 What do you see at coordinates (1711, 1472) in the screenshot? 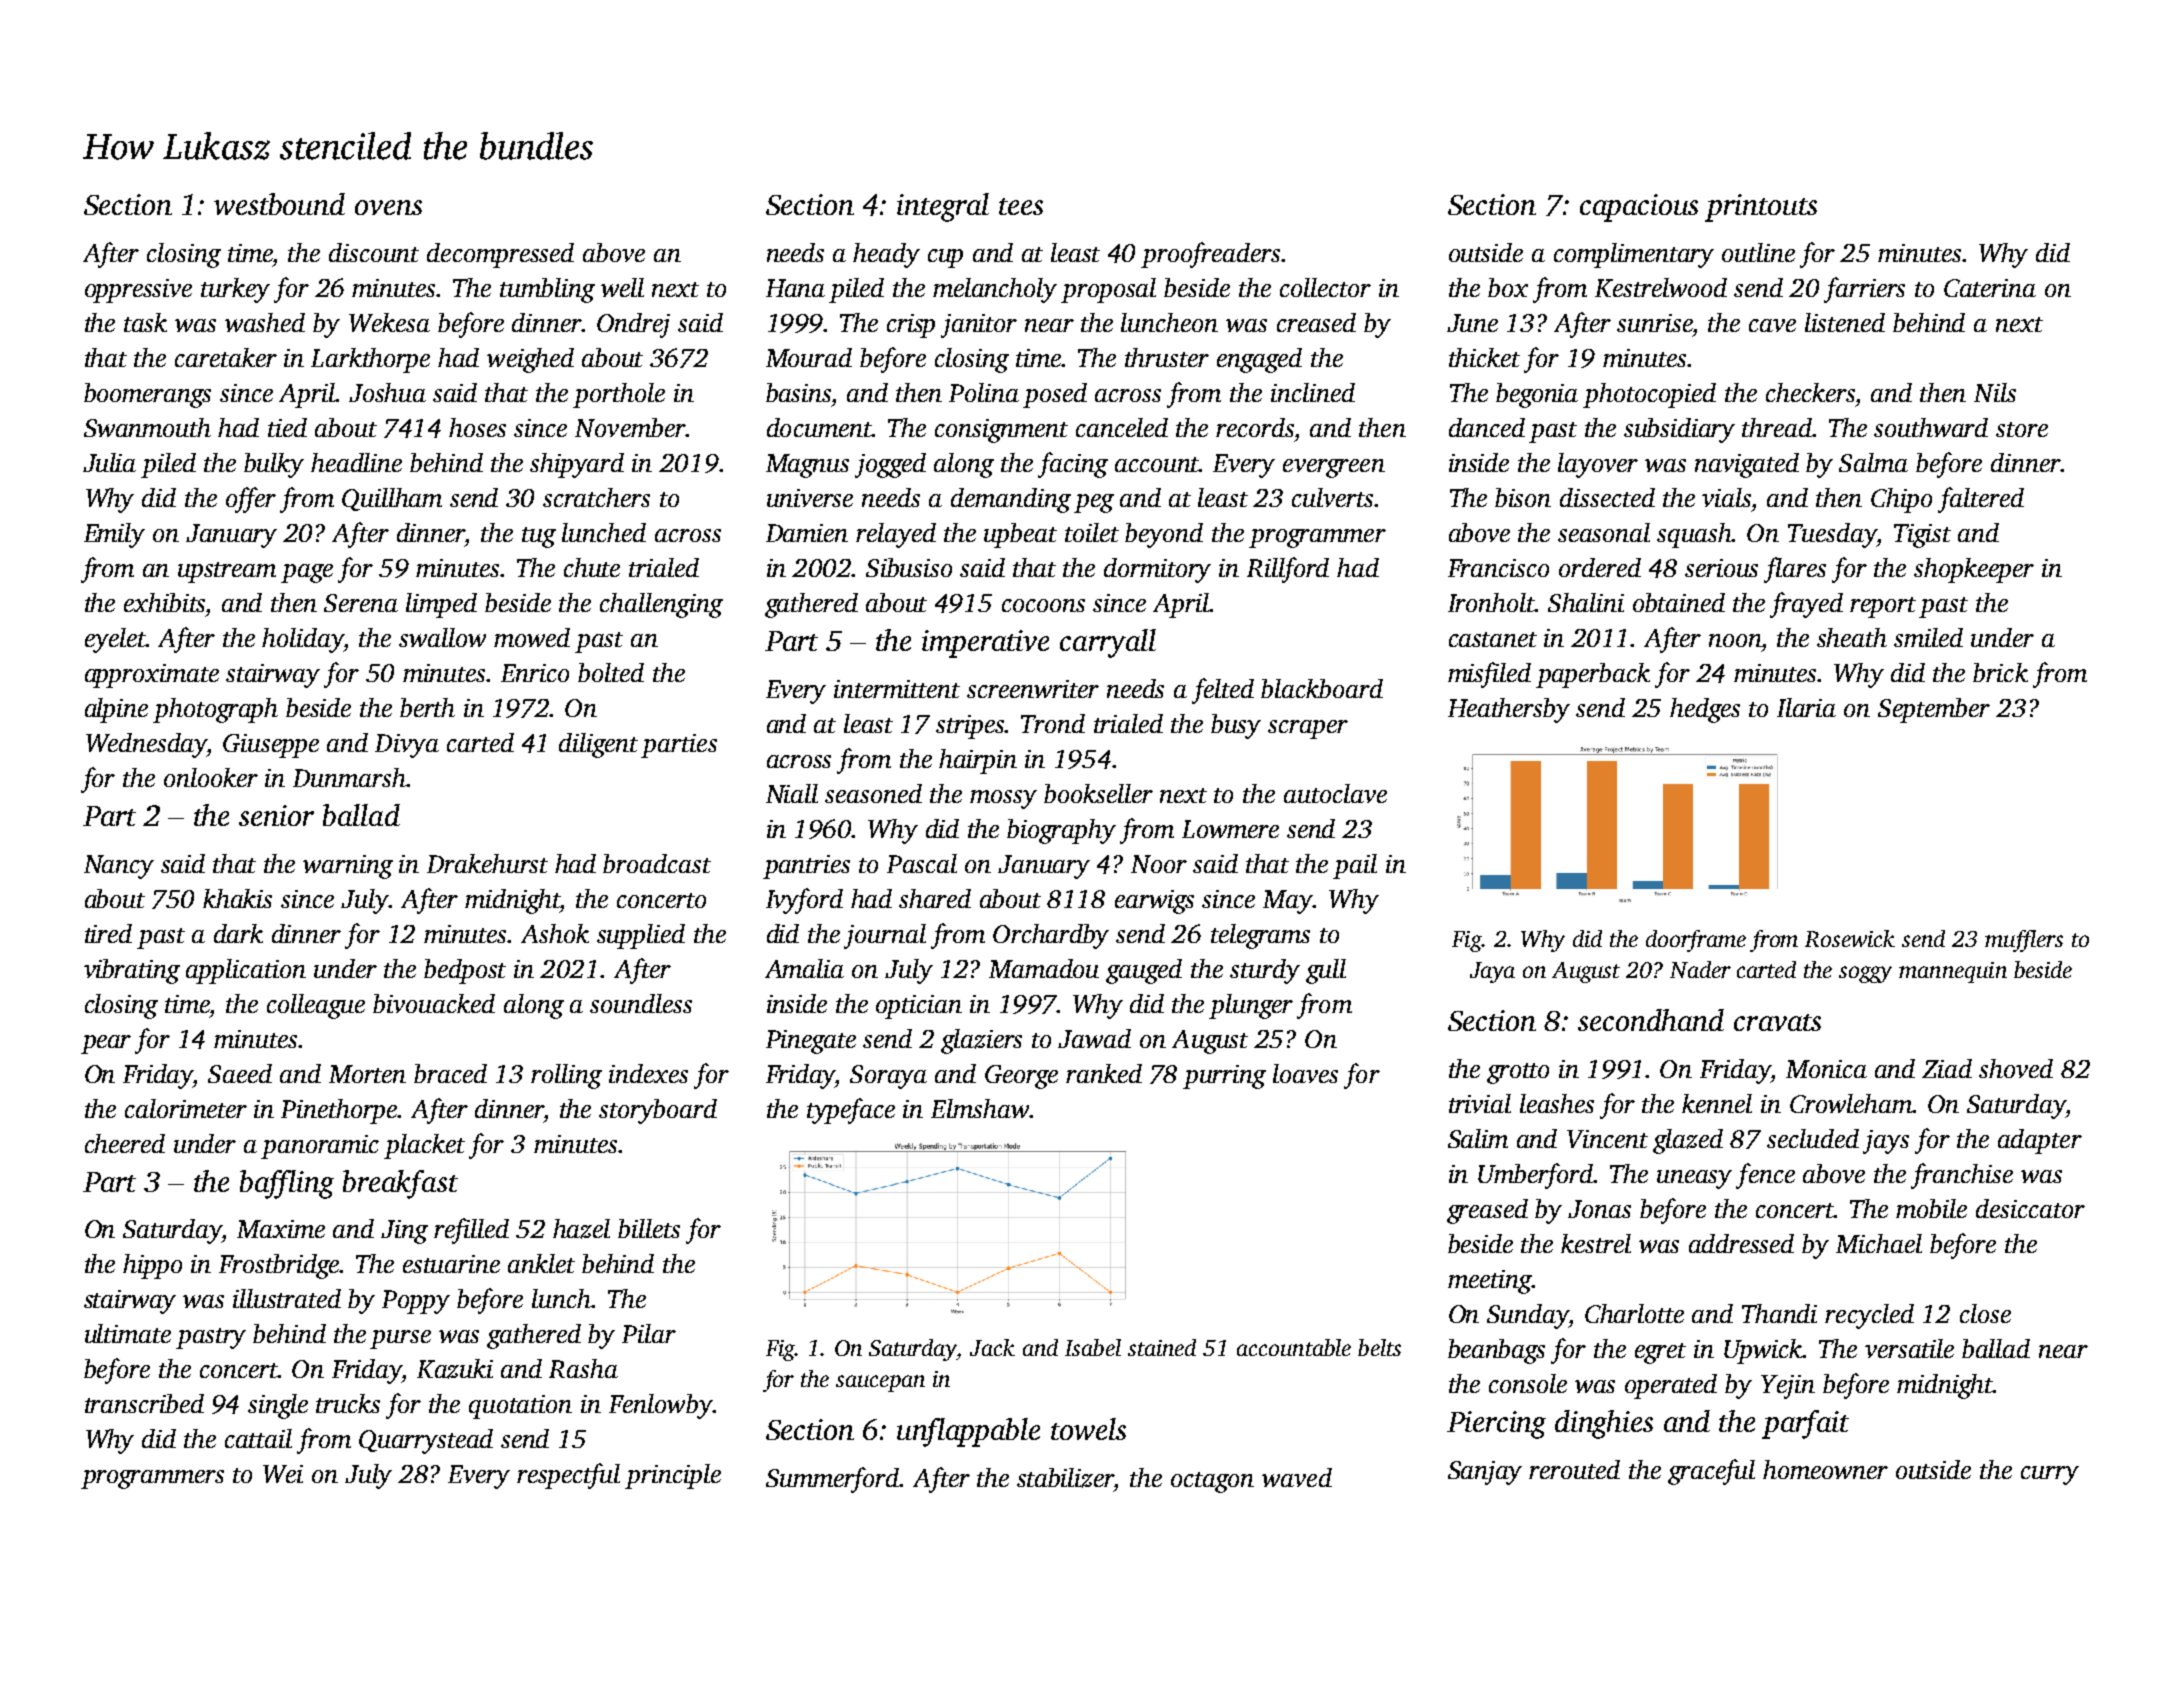
I see `graceful` at bounding box center [1711, 1472].
